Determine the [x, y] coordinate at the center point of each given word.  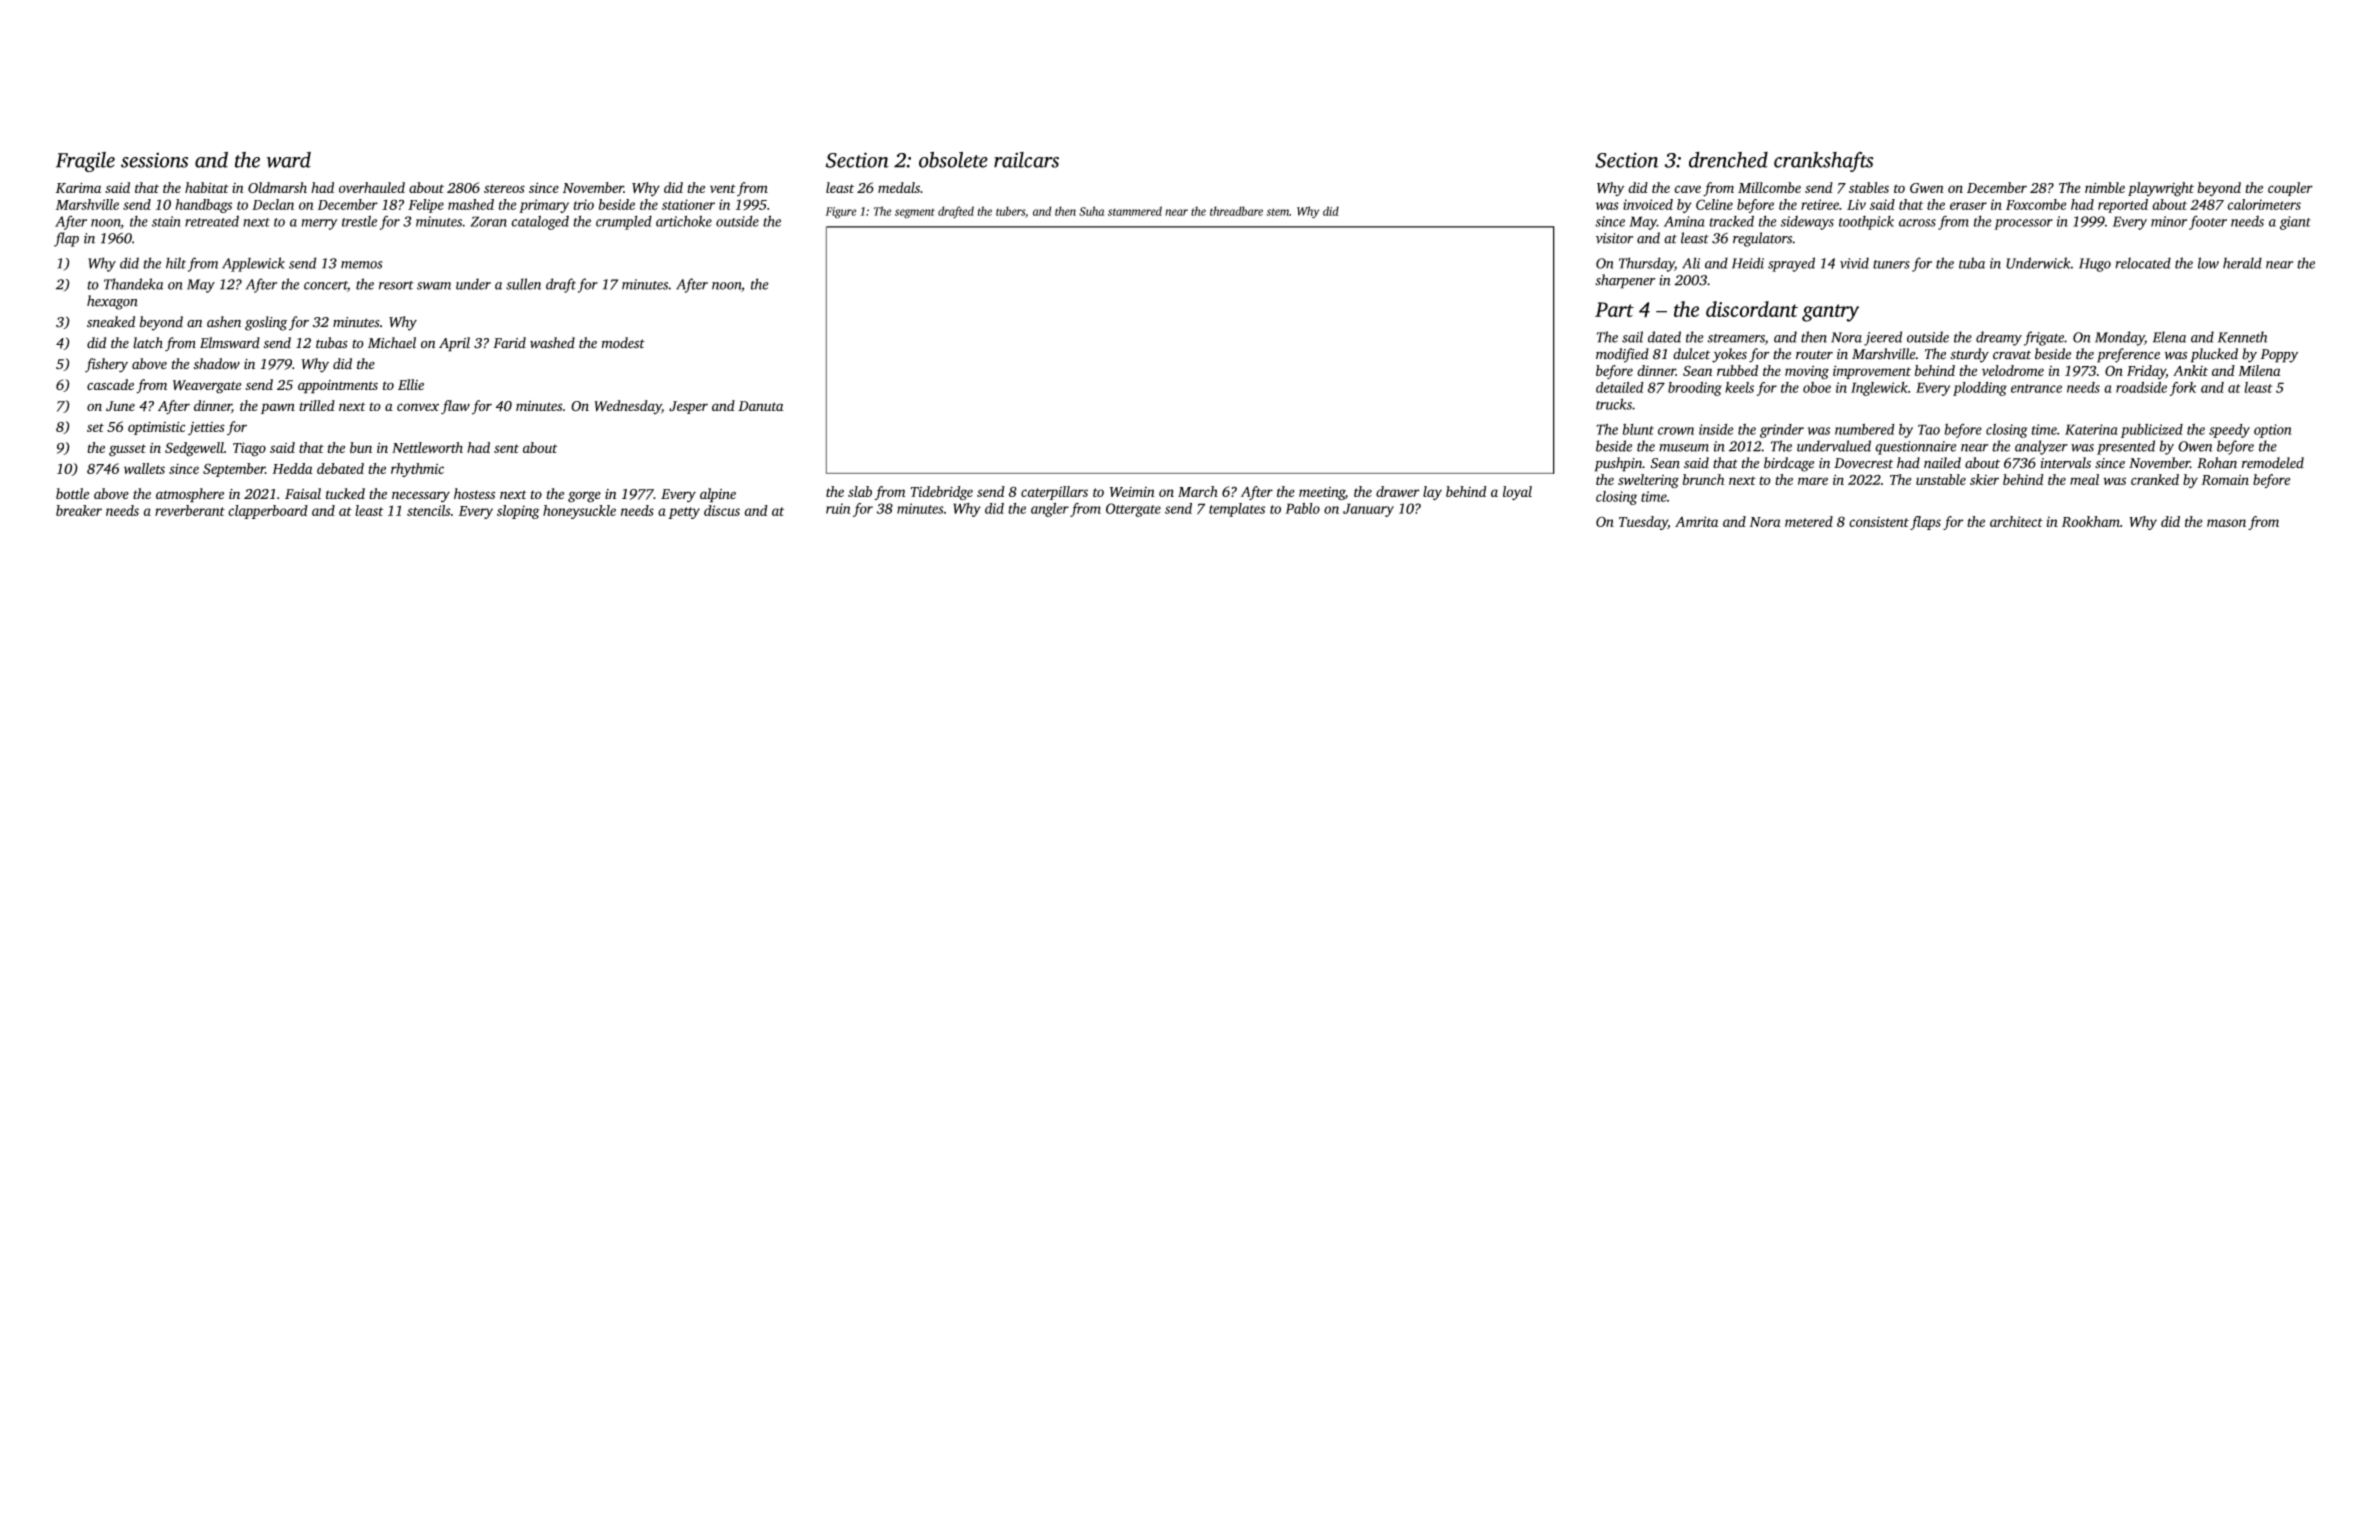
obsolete [953, 159]
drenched [1728, 160]
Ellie [411, 384]
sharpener [1625, 281]
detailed [1620, 387]
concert [326, 286]
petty [684, 513]
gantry [1830, 313]
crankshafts [1824, 162]
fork [2183, 389]
